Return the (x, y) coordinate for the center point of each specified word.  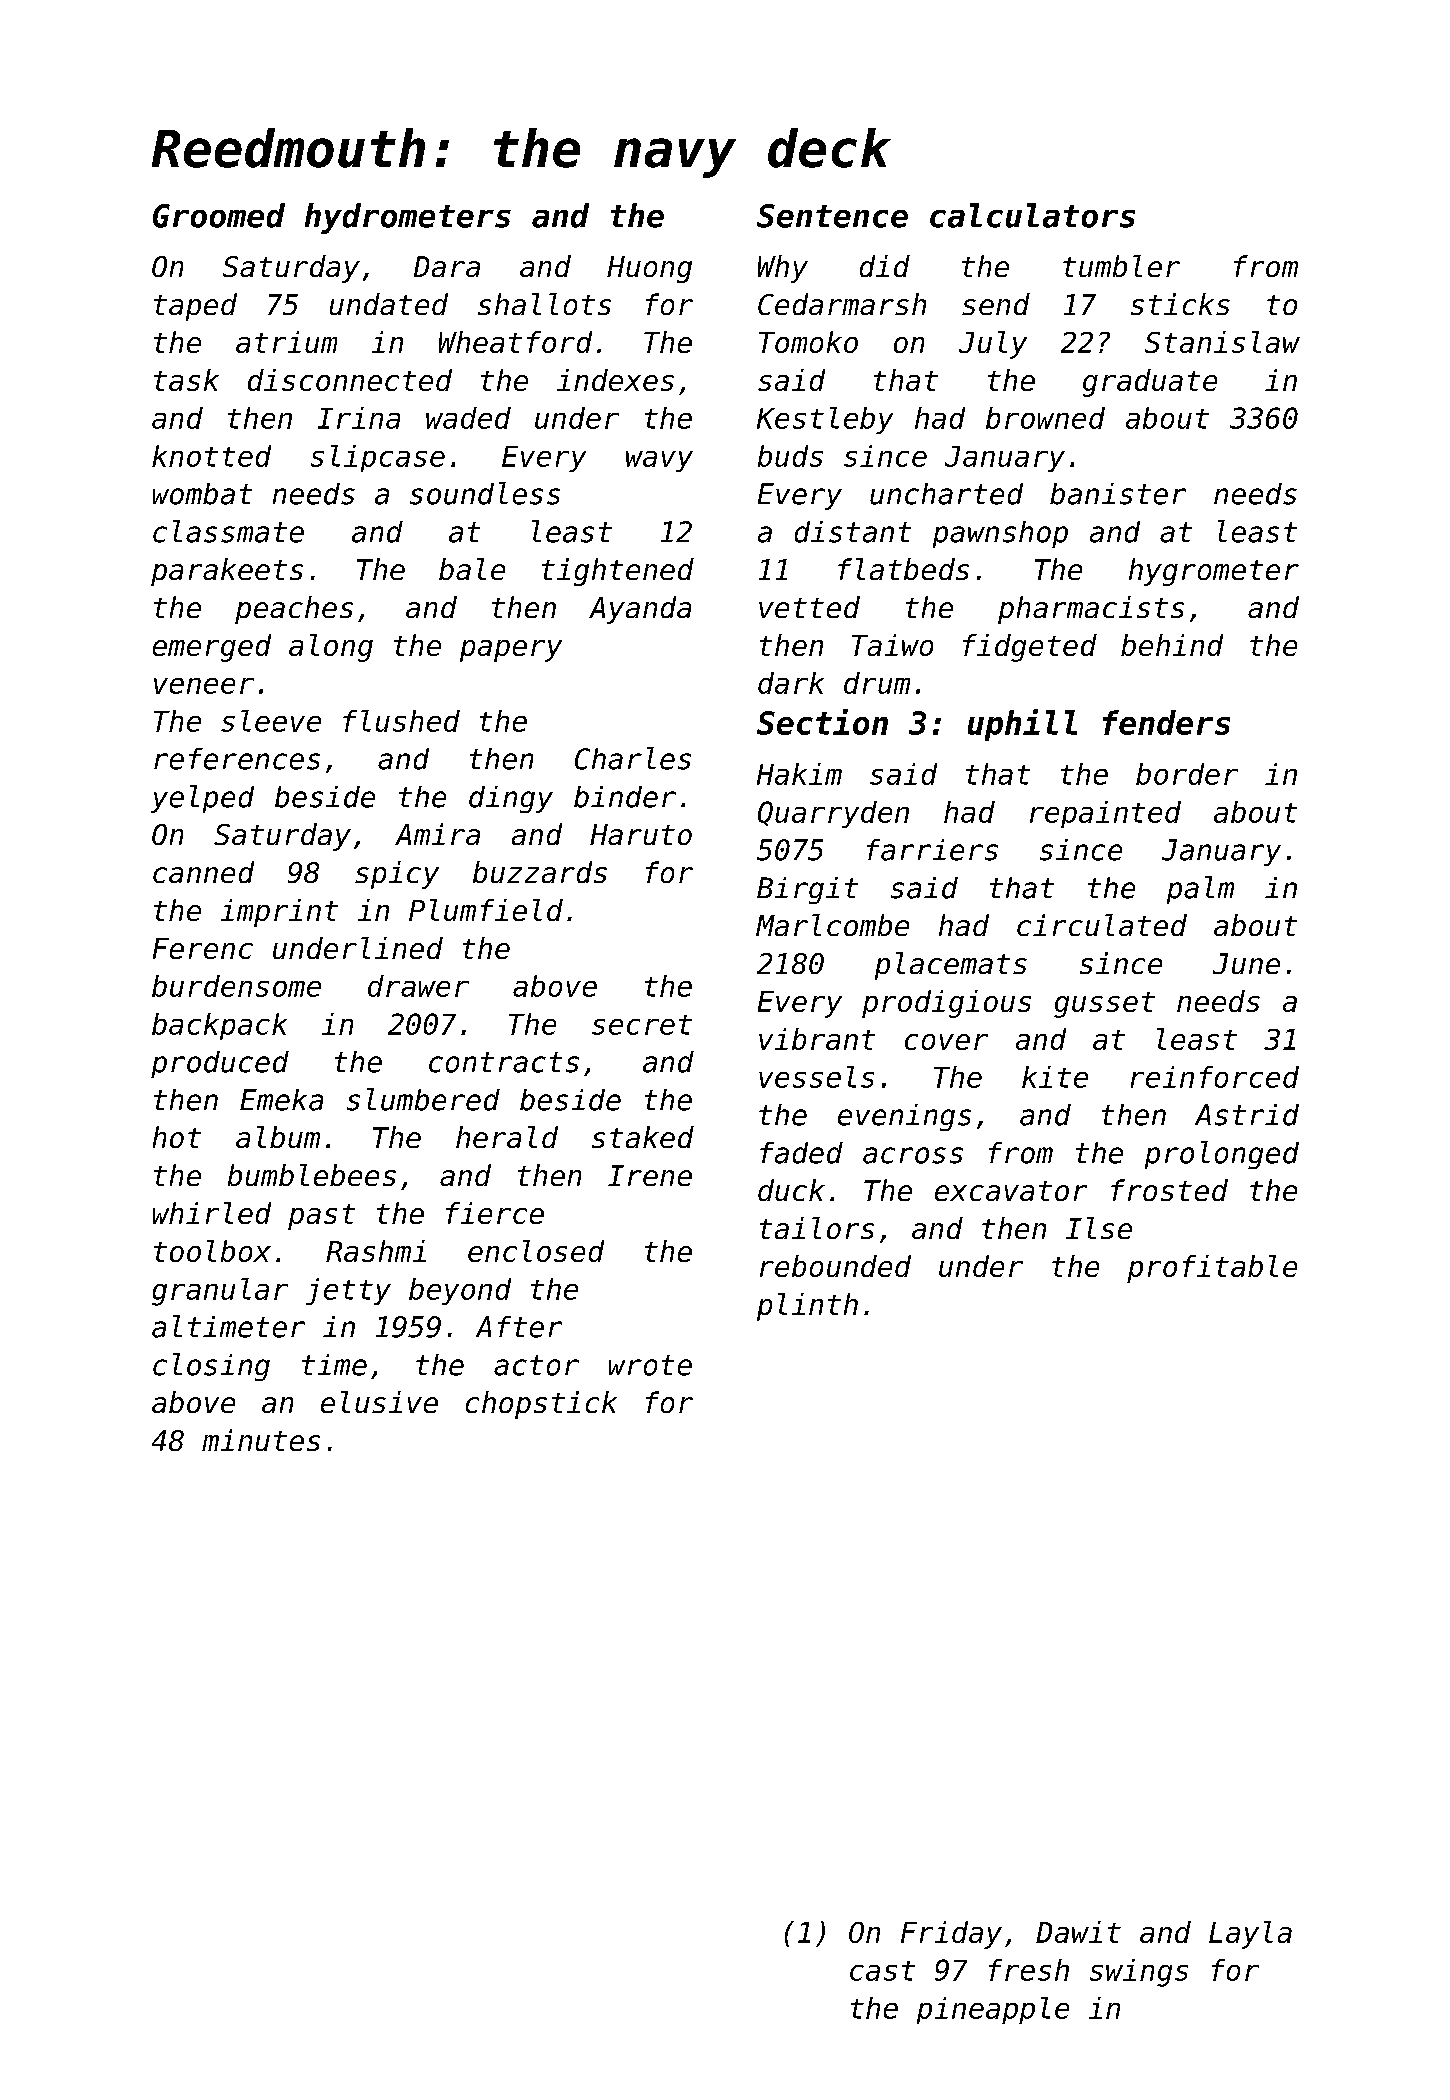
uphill (1022, 725)
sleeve (271, 721)
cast (882, 1971)
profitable (1212, 1269)
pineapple (993, 2010)
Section (822, 722)
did (885, 266)
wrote (650, 1365)
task (186, 380)
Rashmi (376, 1251)
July (993, 345)
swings (1139, 1973)
